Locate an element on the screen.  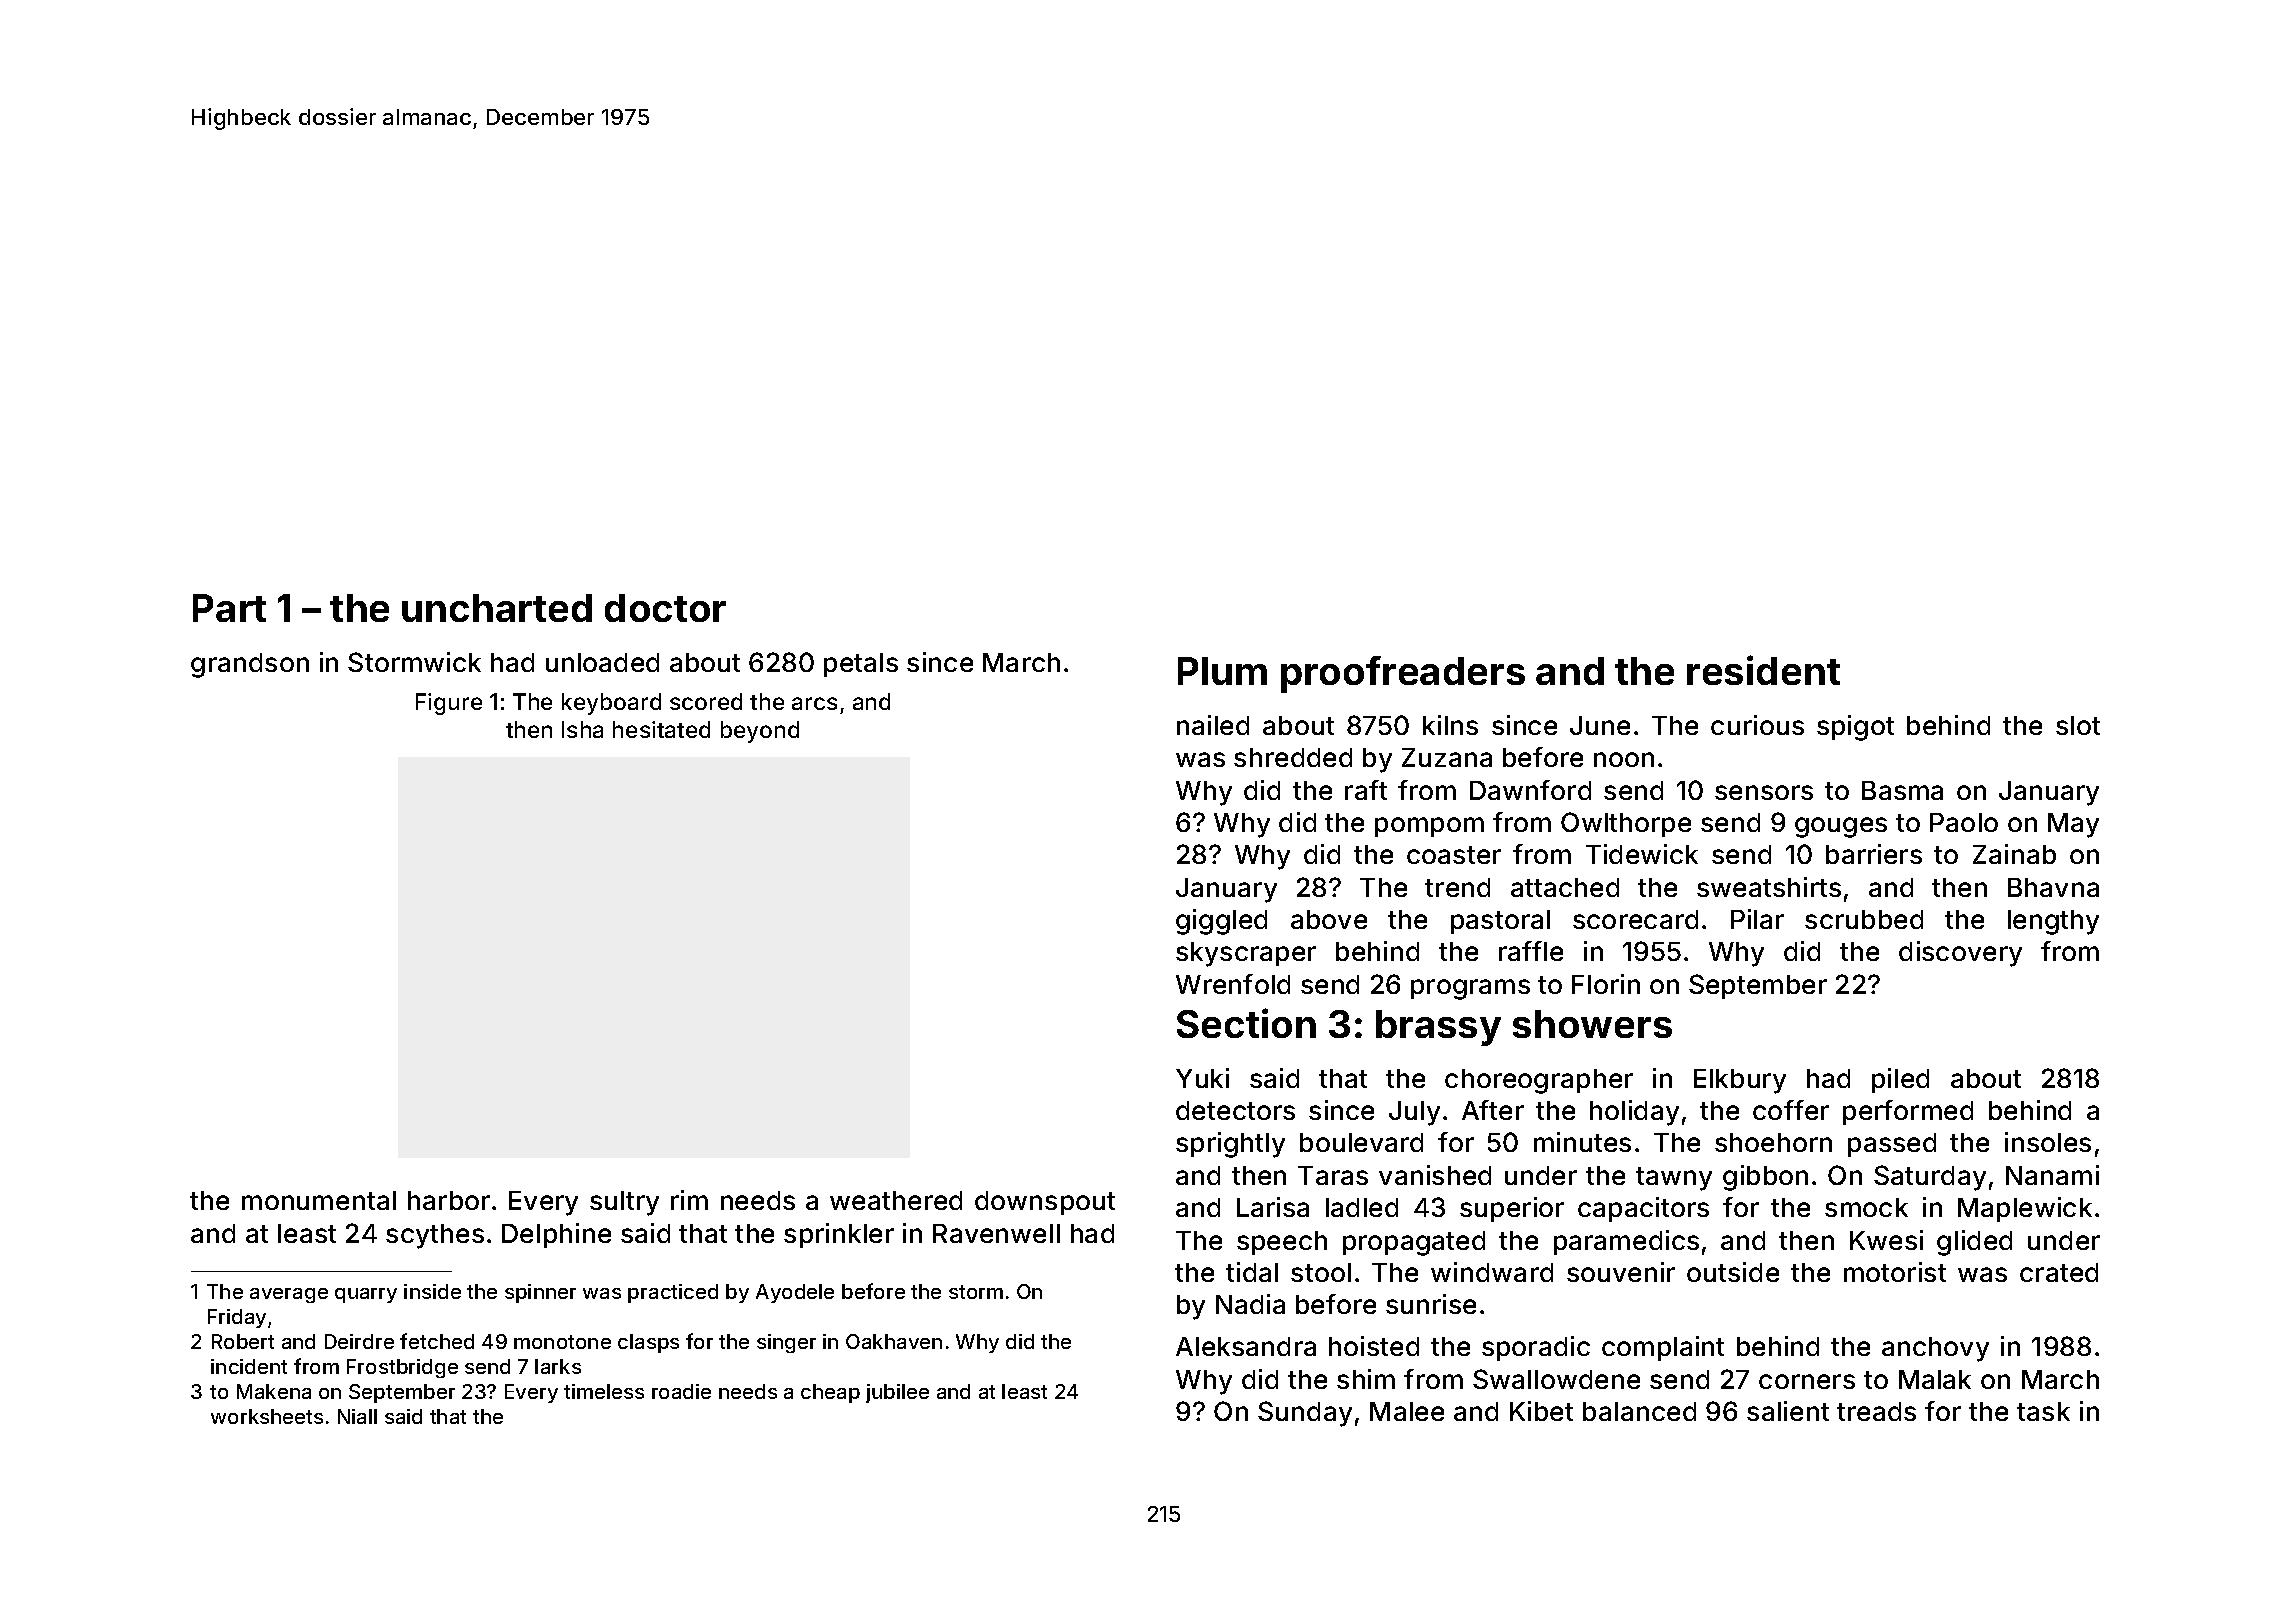
Plum is located at coordinates (1222, 671).
